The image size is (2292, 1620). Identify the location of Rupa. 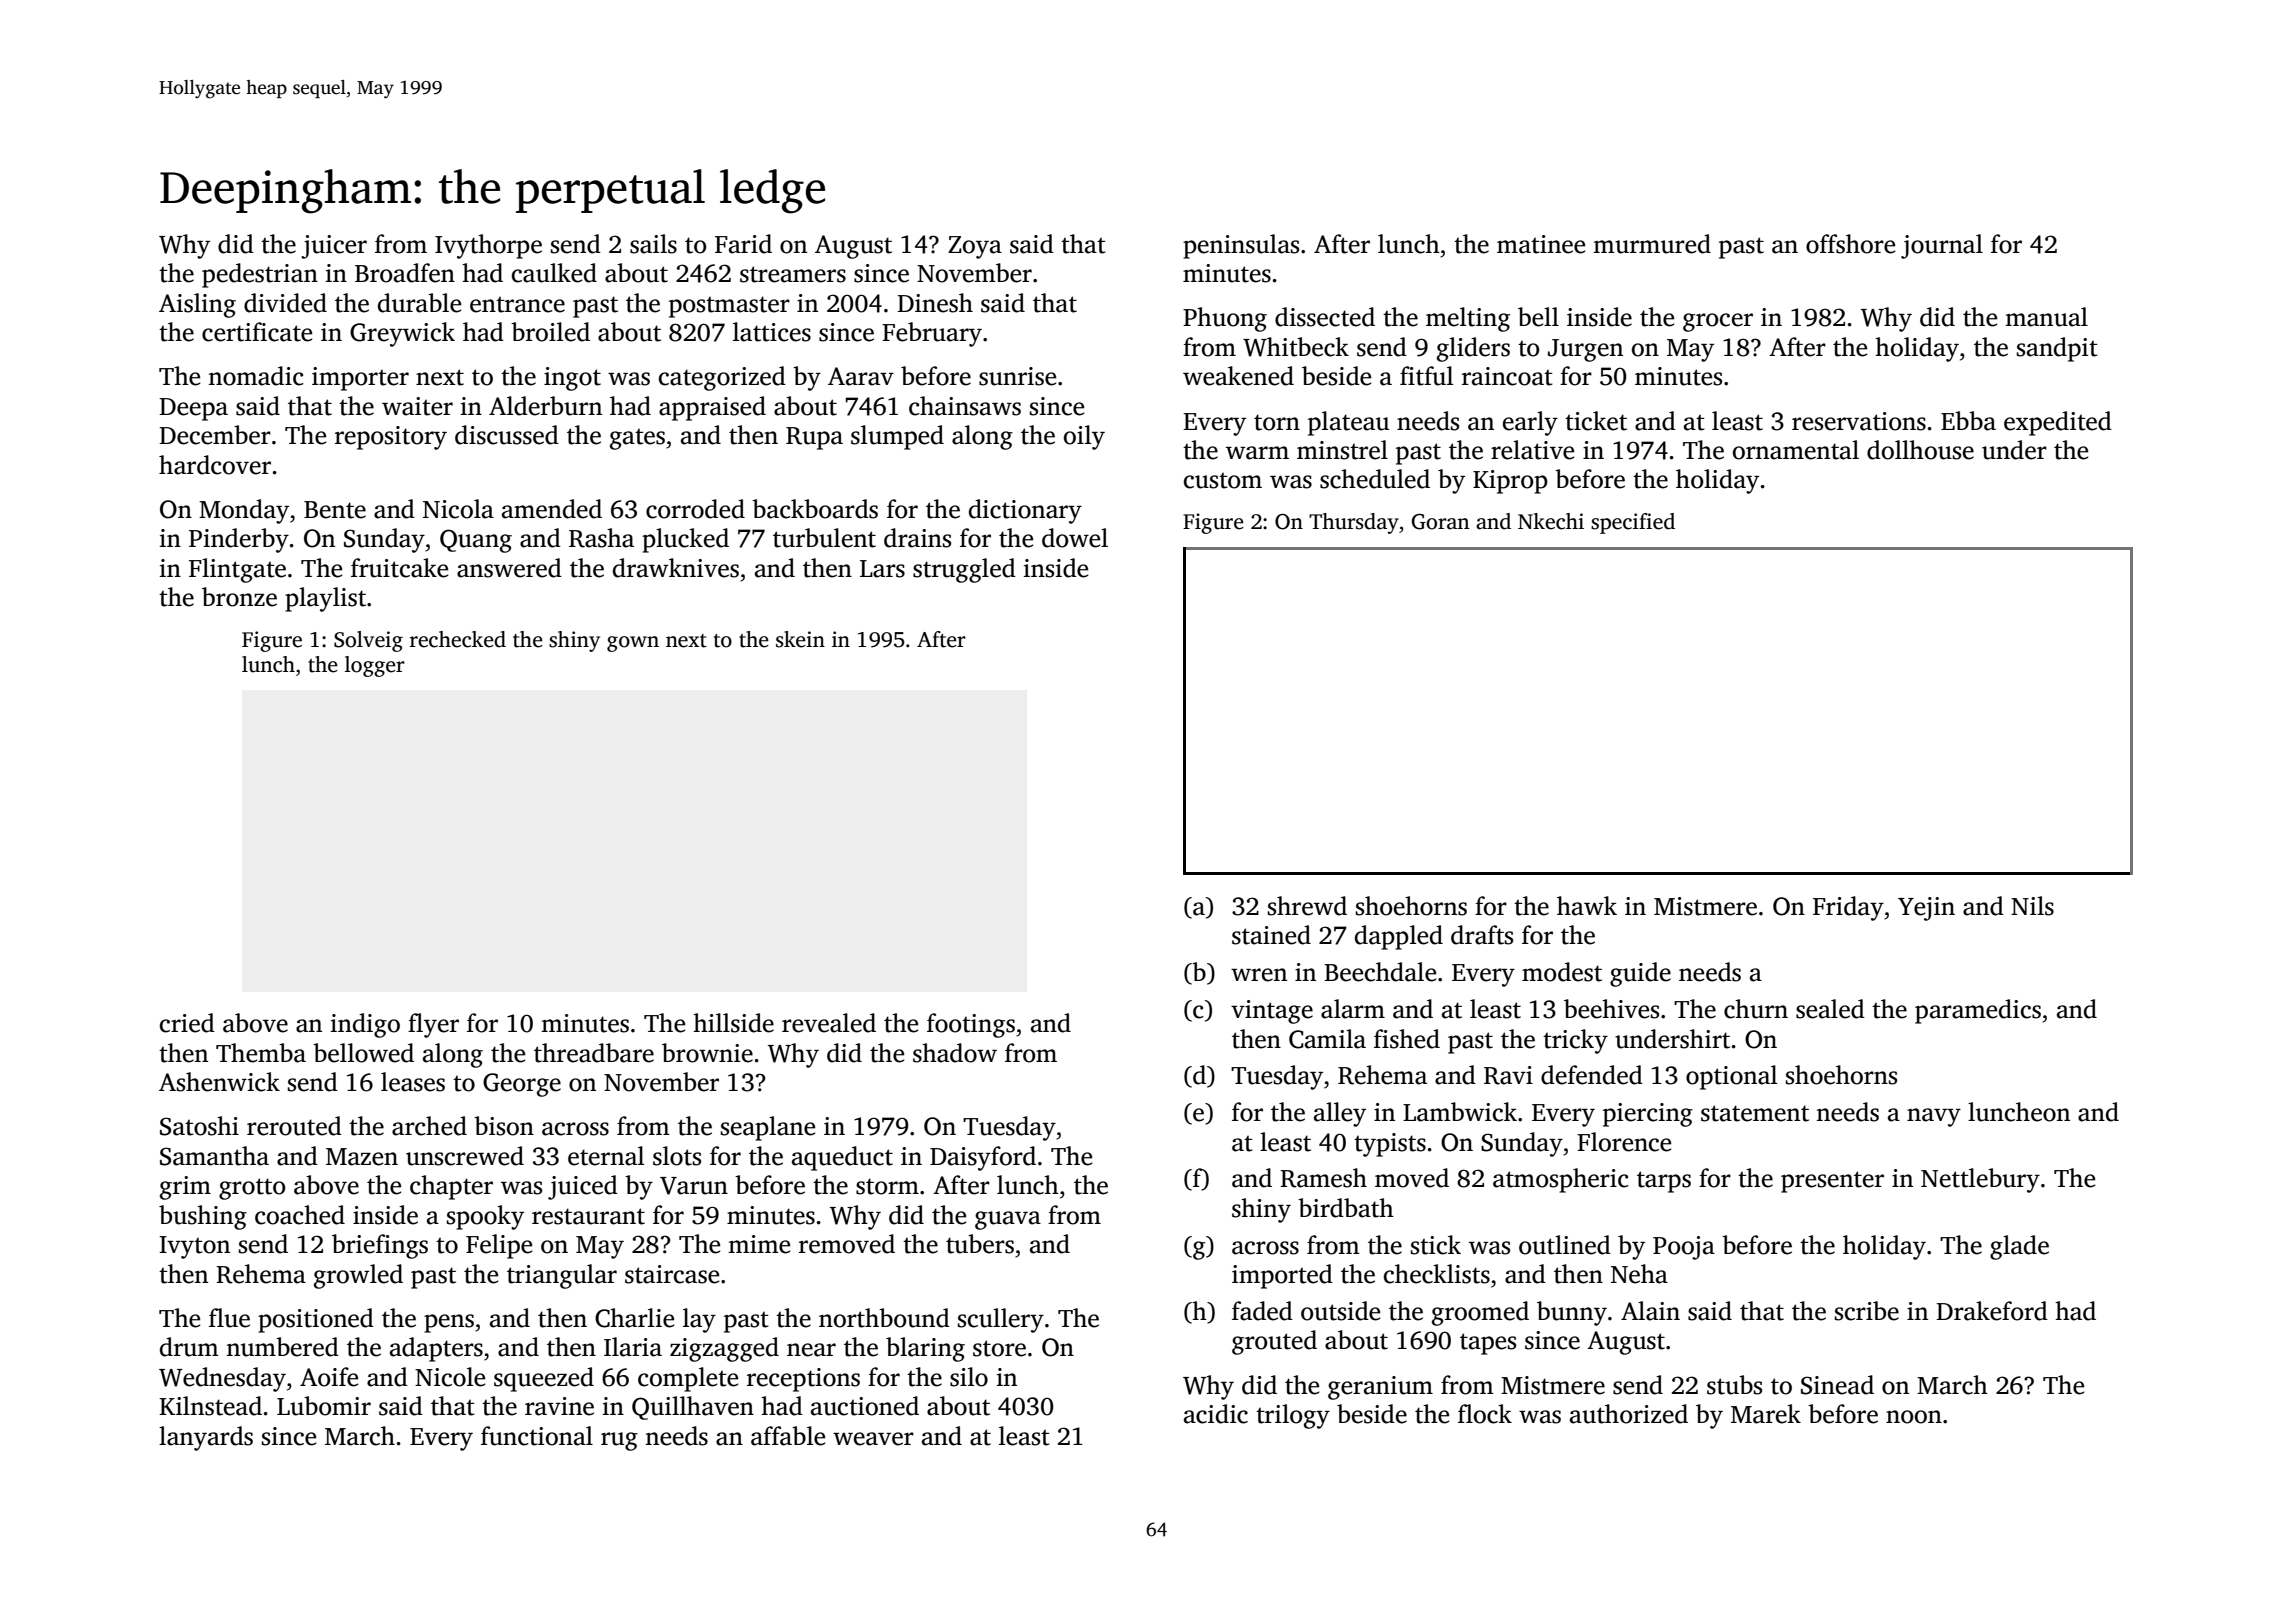
(814, 438).
